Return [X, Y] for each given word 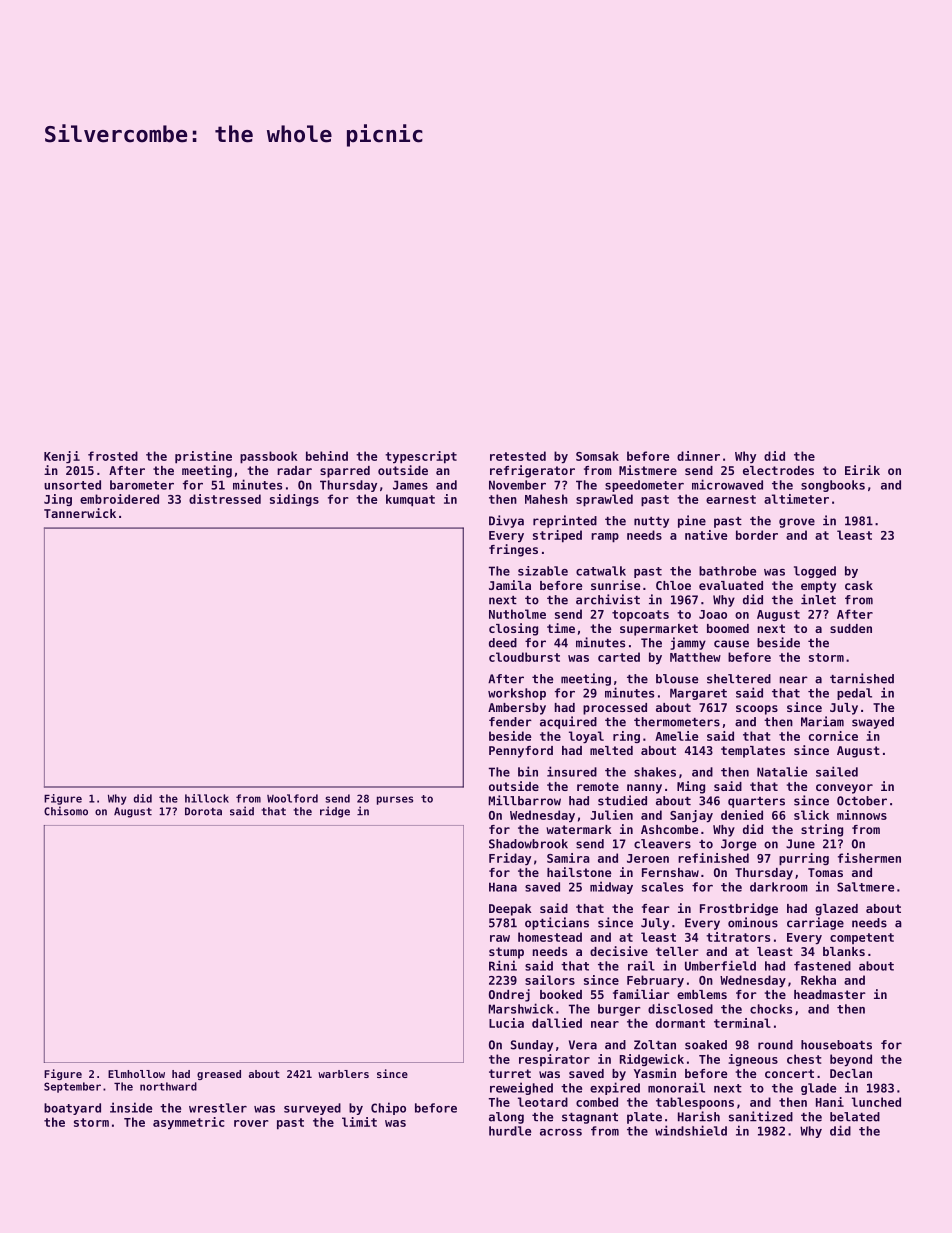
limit [359, 1122]
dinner [698, 456]
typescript [421, 457]
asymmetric [189, 1123]
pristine [203, 457]
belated [855, 1117]
